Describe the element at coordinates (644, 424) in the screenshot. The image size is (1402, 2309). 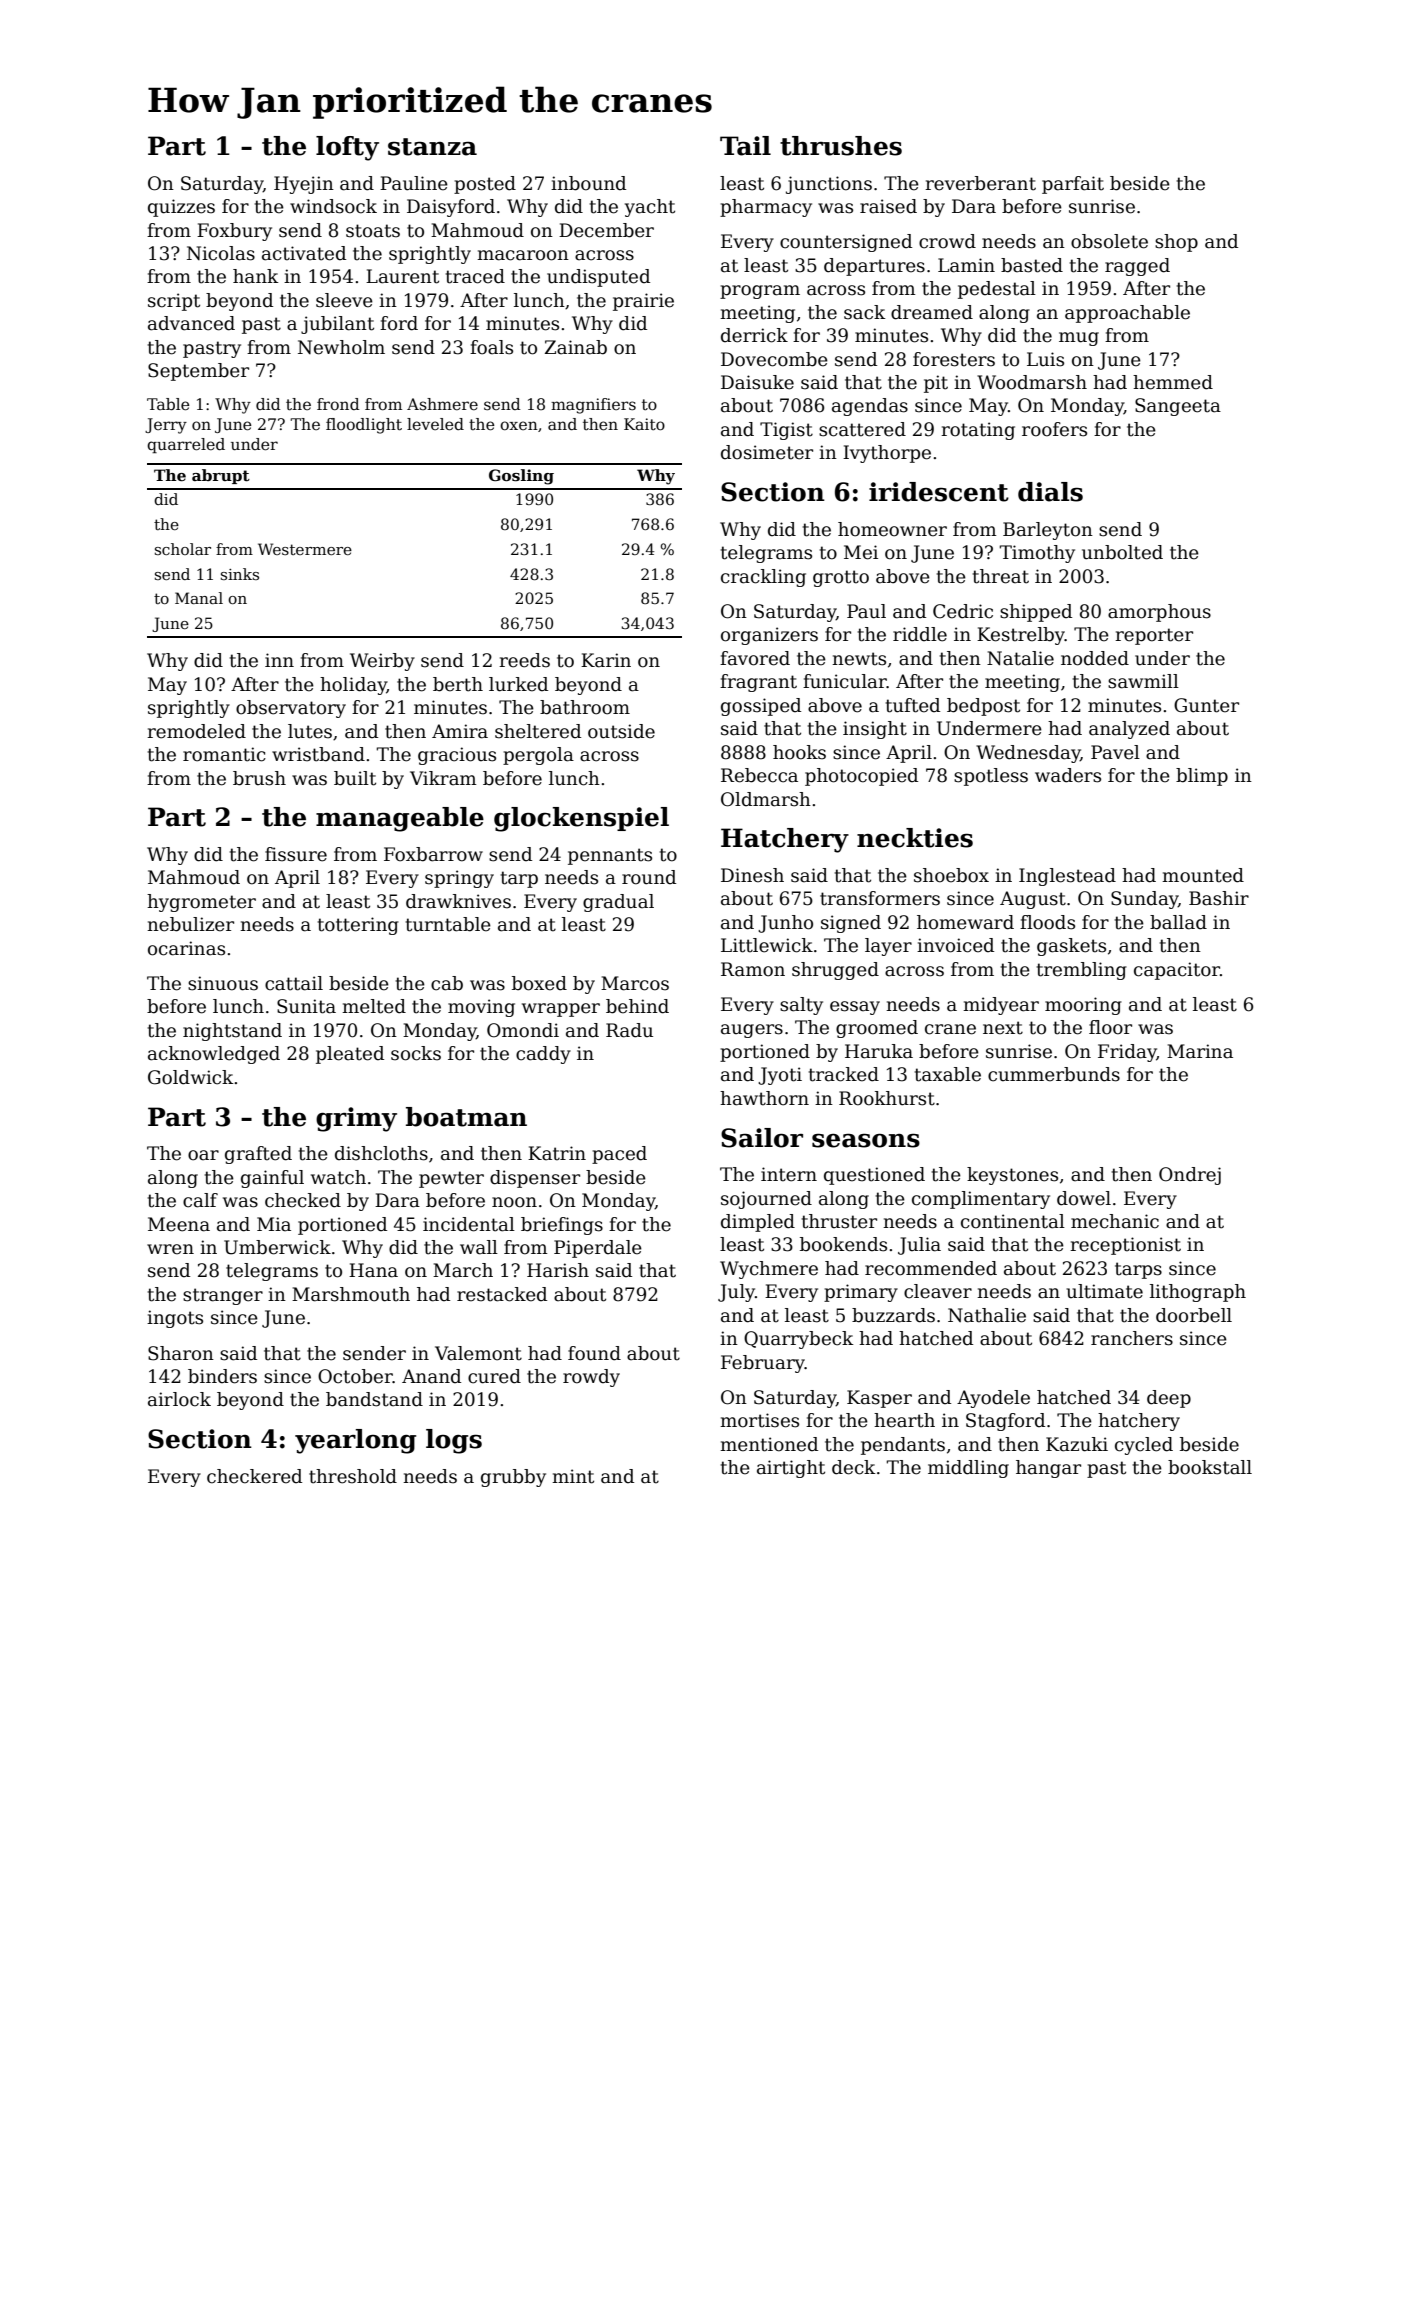
I see `Kaito` at that location.
